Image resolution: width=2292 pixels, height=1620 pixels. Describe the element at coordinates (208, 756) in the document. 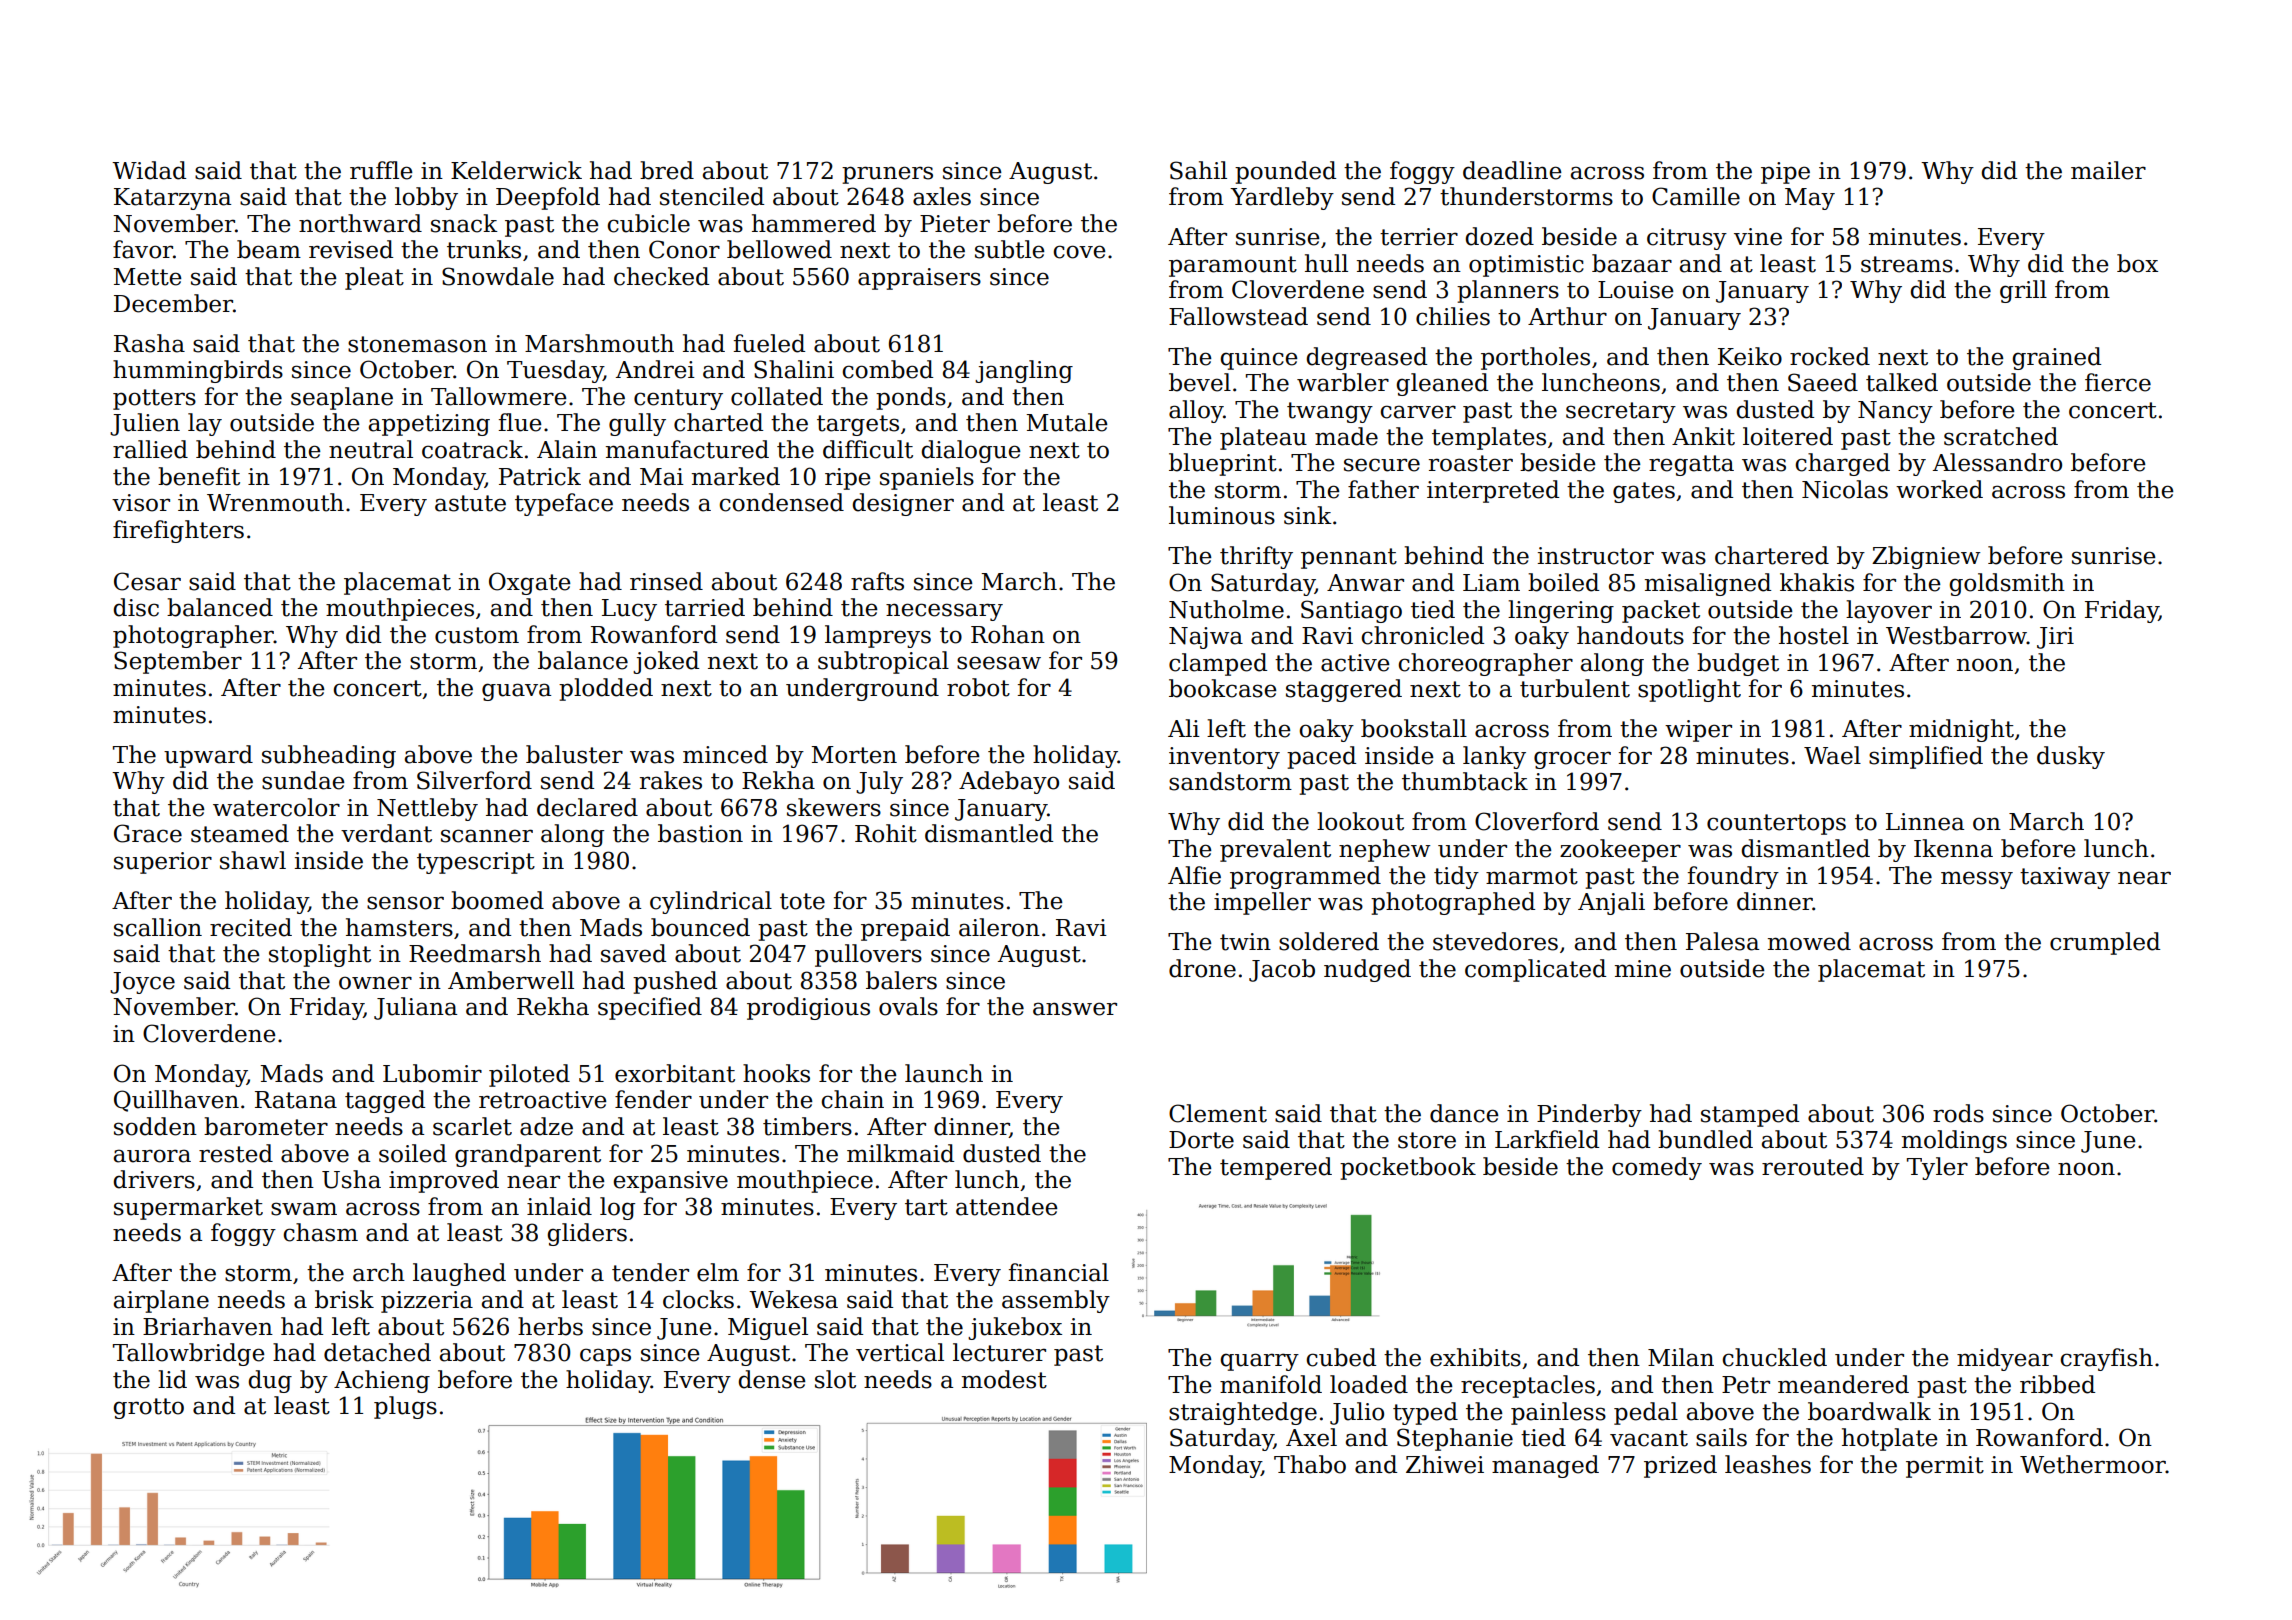

I see `upward` at that location.
